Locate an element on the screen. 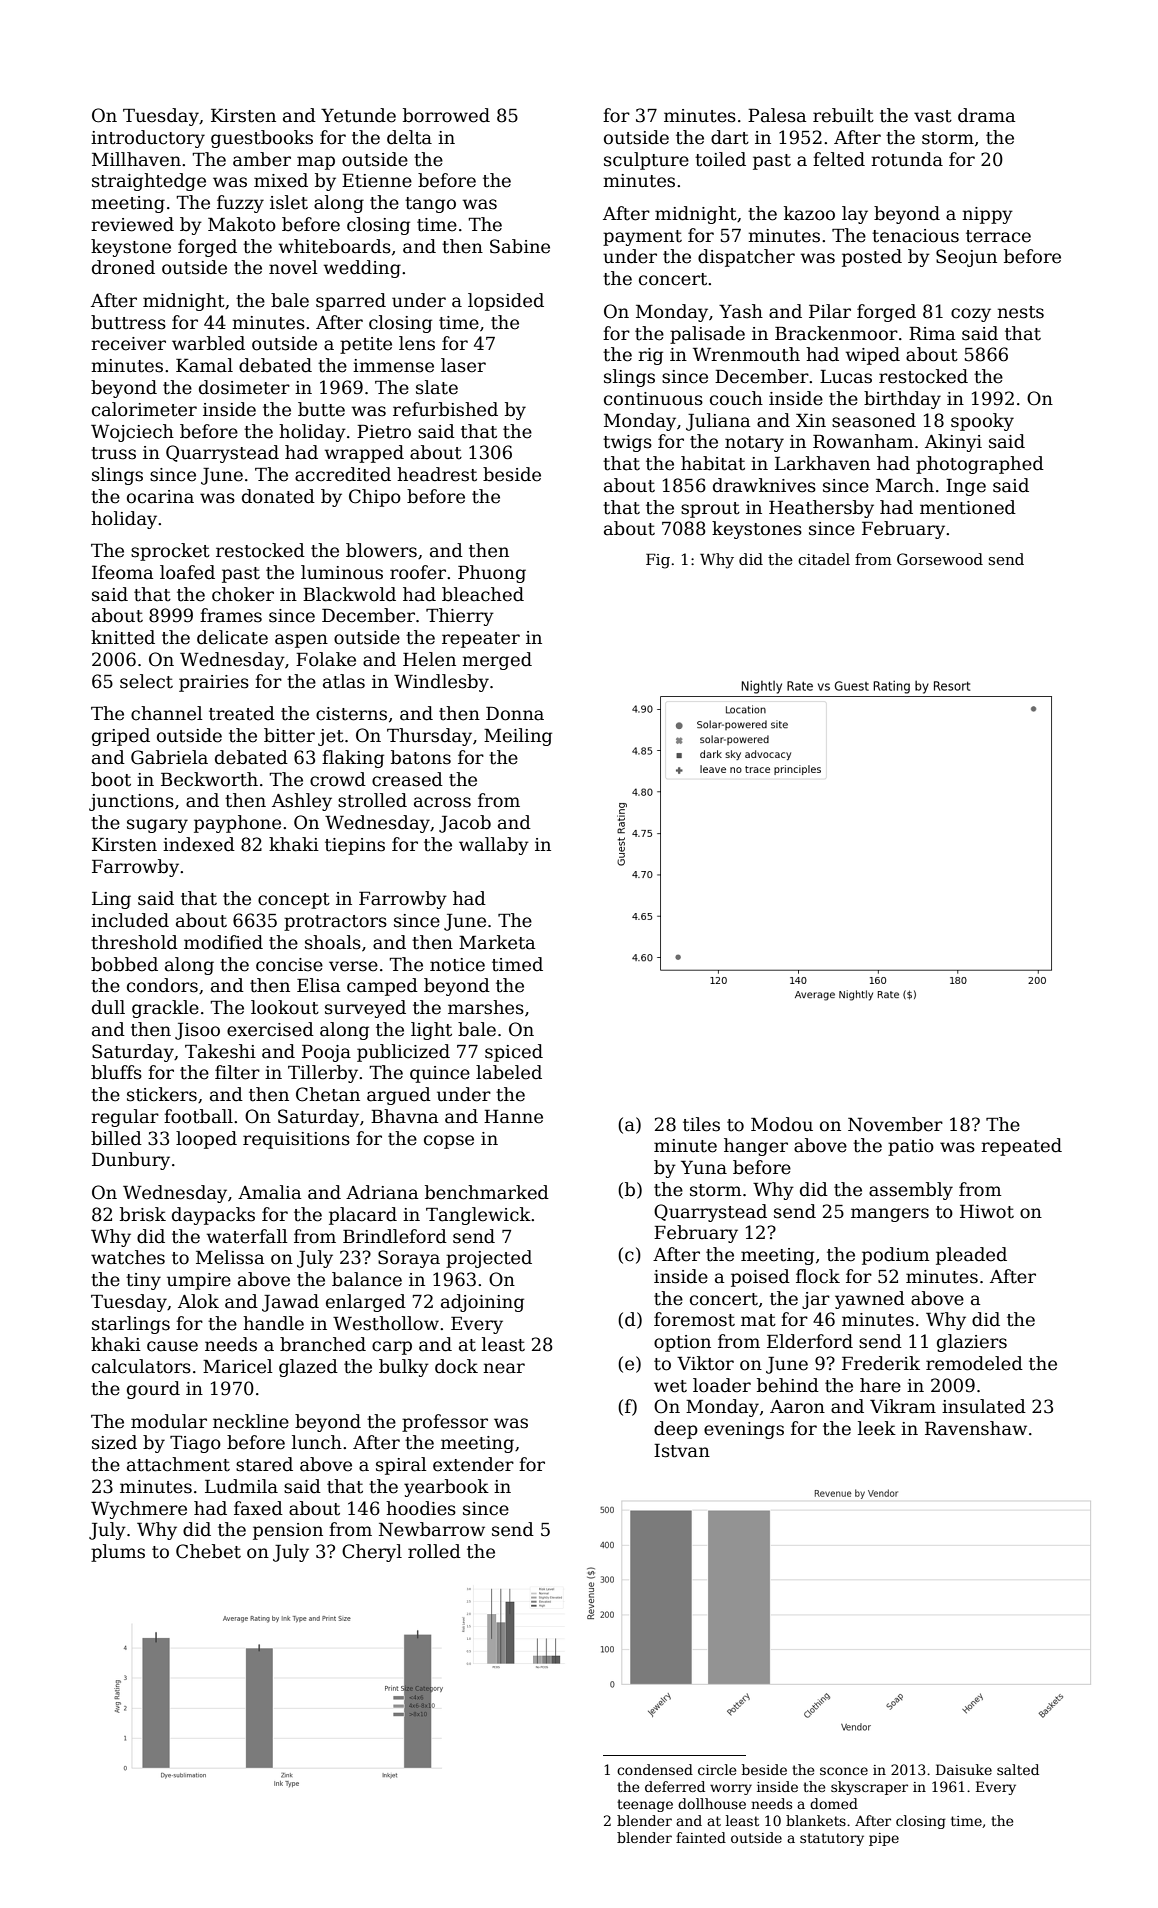 This screenshot has height=1908, width=1158. cozy is located at coordinates (971, 315).
